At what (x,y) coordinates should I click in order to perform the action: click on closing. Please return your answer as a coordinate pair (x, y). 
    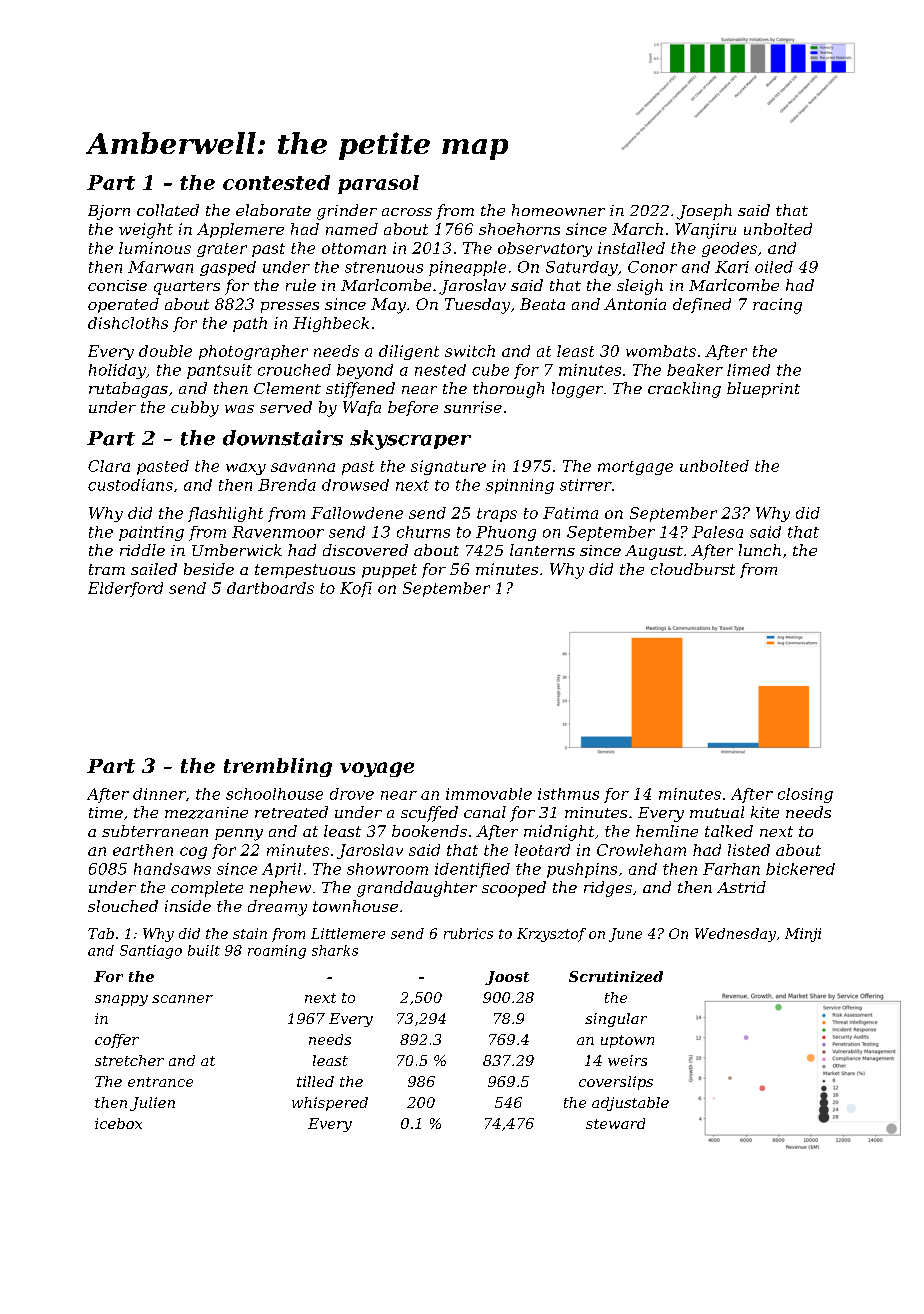
    Looking at the image, I should click on (805, 795).
